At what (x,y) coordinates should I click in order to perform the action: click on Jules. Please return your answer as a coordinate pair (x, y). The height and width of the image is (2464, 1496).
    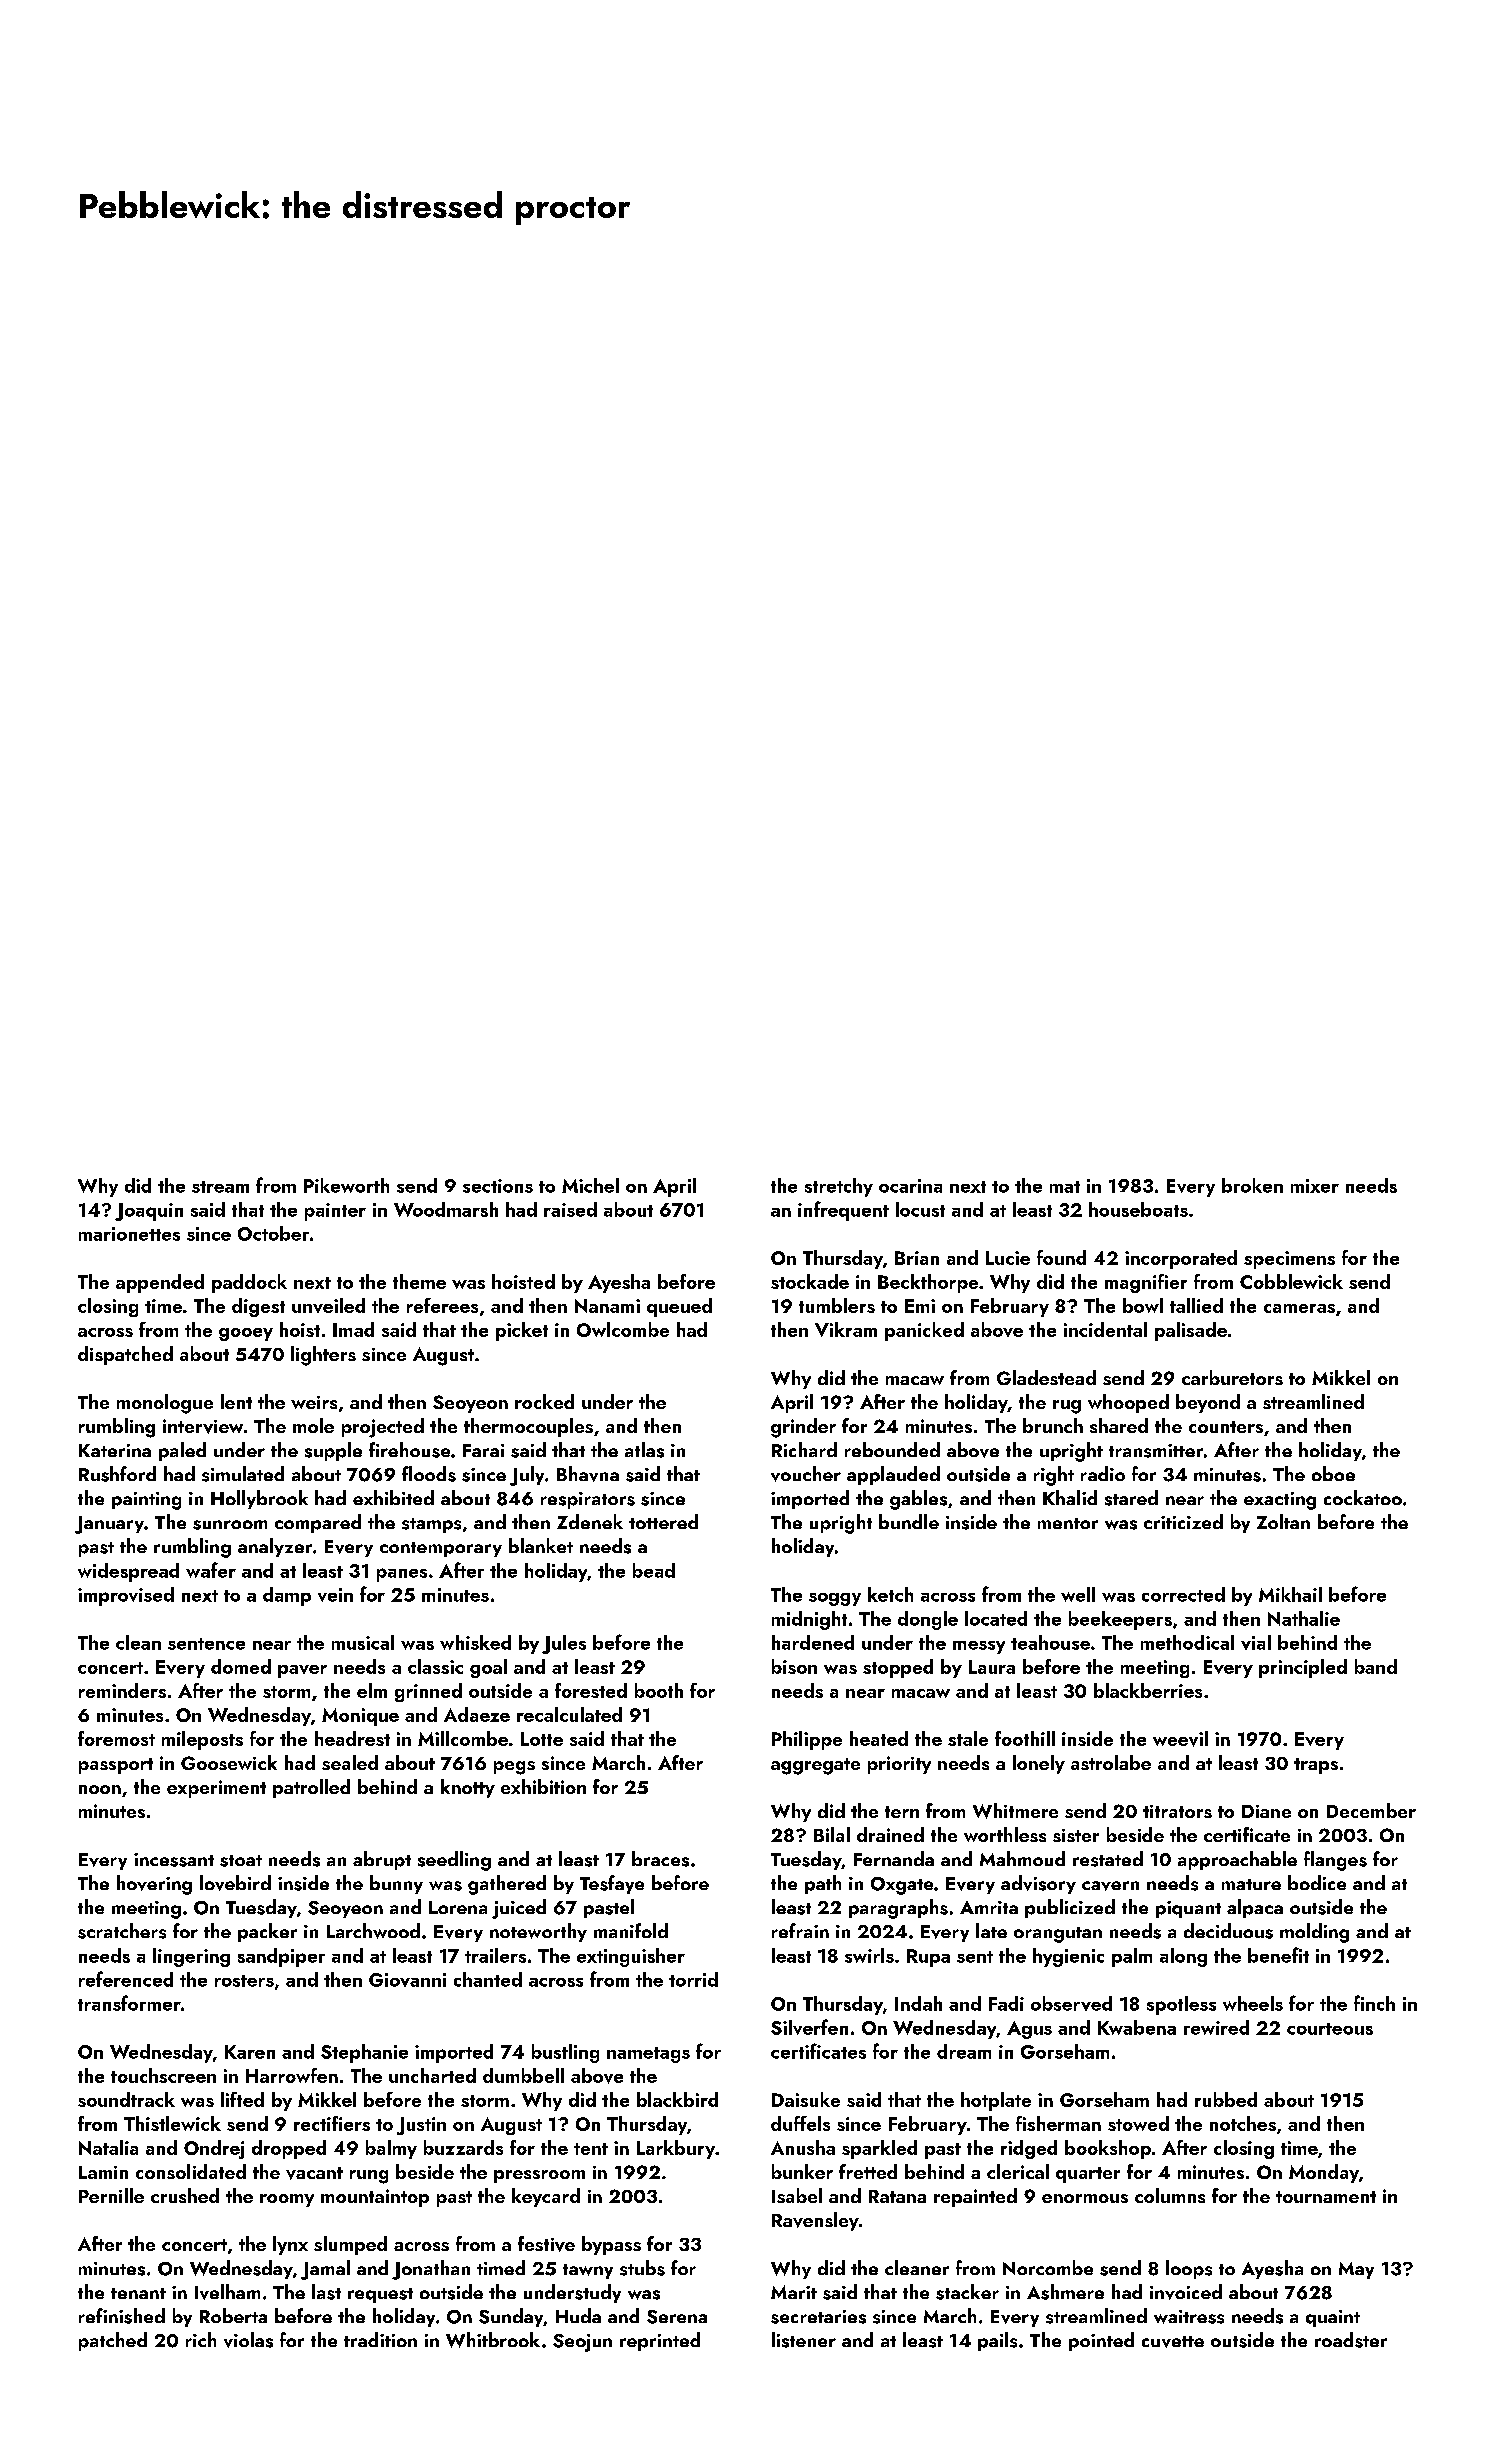
    Looking at the image, I should click on (564, 1644).
